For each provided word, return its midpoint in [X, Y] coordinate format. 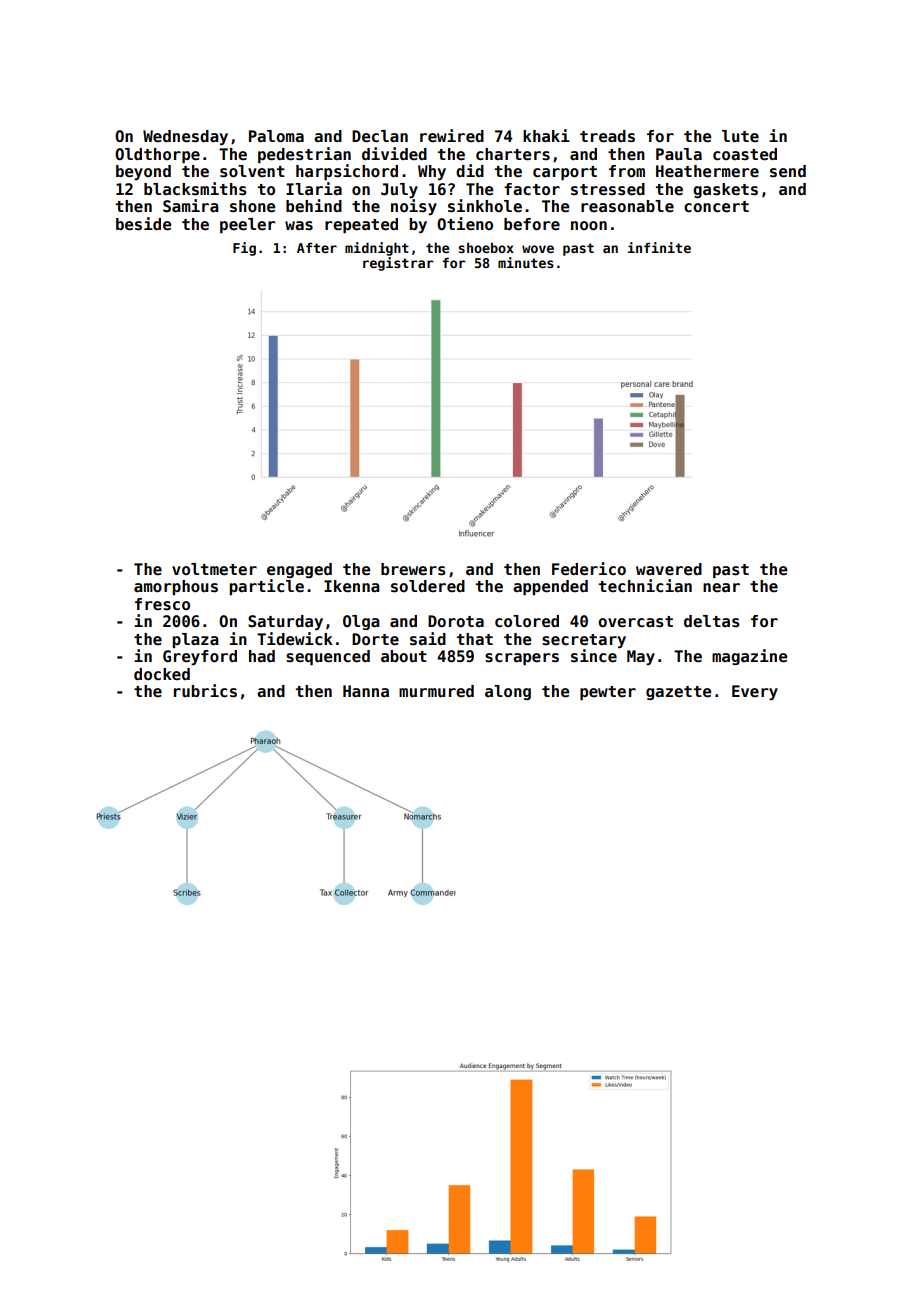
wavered [669, 569]
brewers [413, 569]
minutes [526, 262]
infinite [659, 247]
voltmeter [214, 569]
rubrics [205, 691]
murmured [436, 691]
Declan [380, 136]
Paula [679, 154]
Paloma [276, 136]
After [317, 247]
